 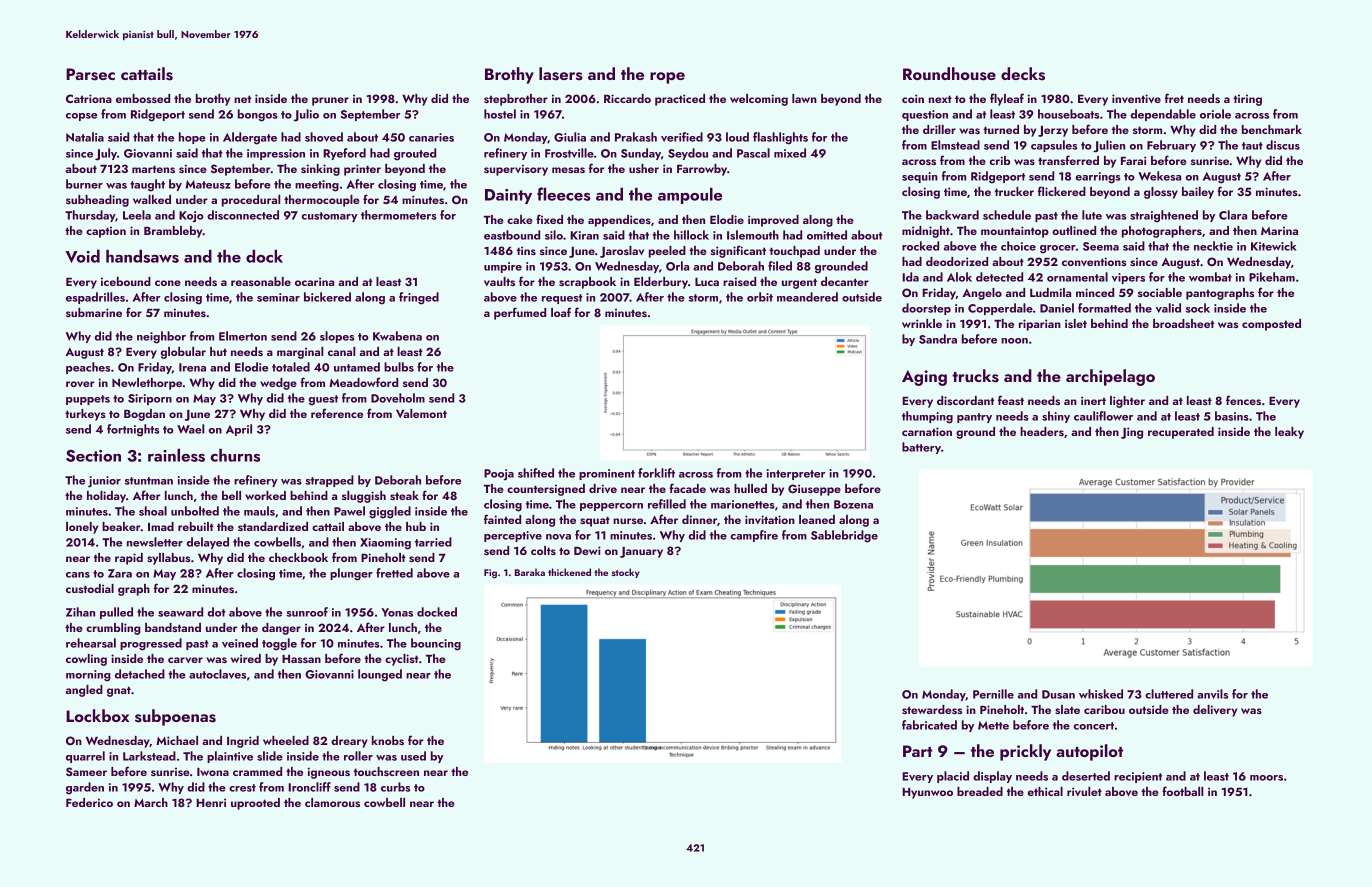 What do you see at coordinates (759, 100) in the page?
I see `welcoming` at bounding box center [759, 100].
